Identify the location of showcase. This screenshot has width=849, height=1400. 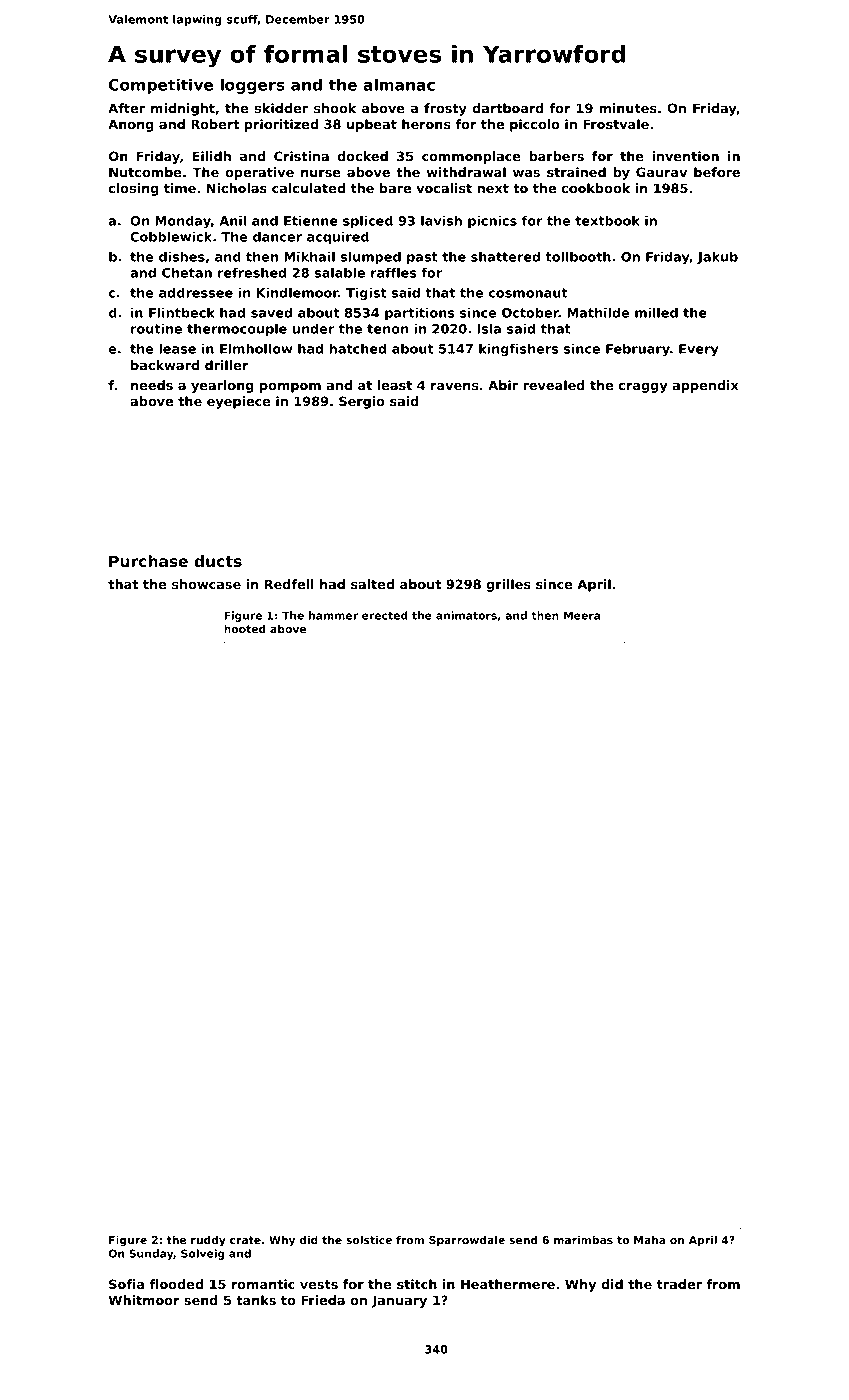
(206, 584).
